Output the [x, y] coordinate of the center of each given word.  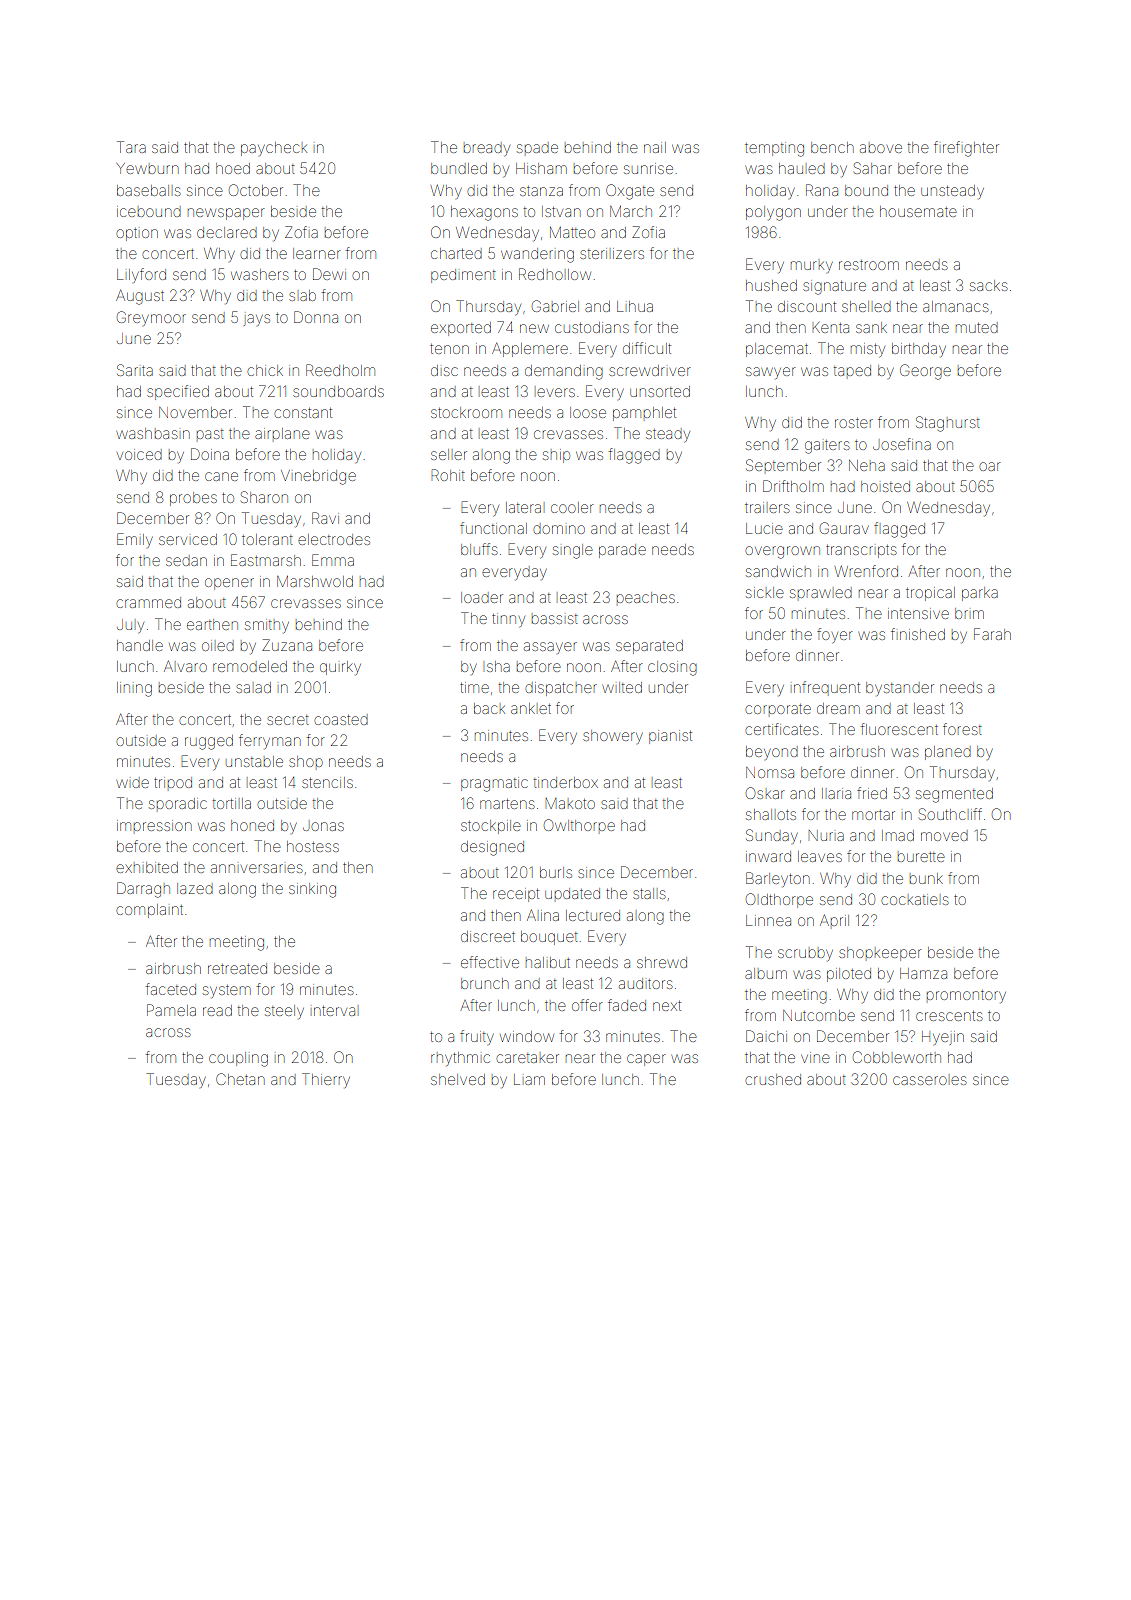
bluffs [479, 549]
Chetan [240, 1079]
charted [456, 253]
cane [221, 476]
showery [613, 737]
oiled [218, 645]
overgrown [783, 552]
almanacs [956, 306]
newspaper [226, 214]
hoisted [885, 486]
